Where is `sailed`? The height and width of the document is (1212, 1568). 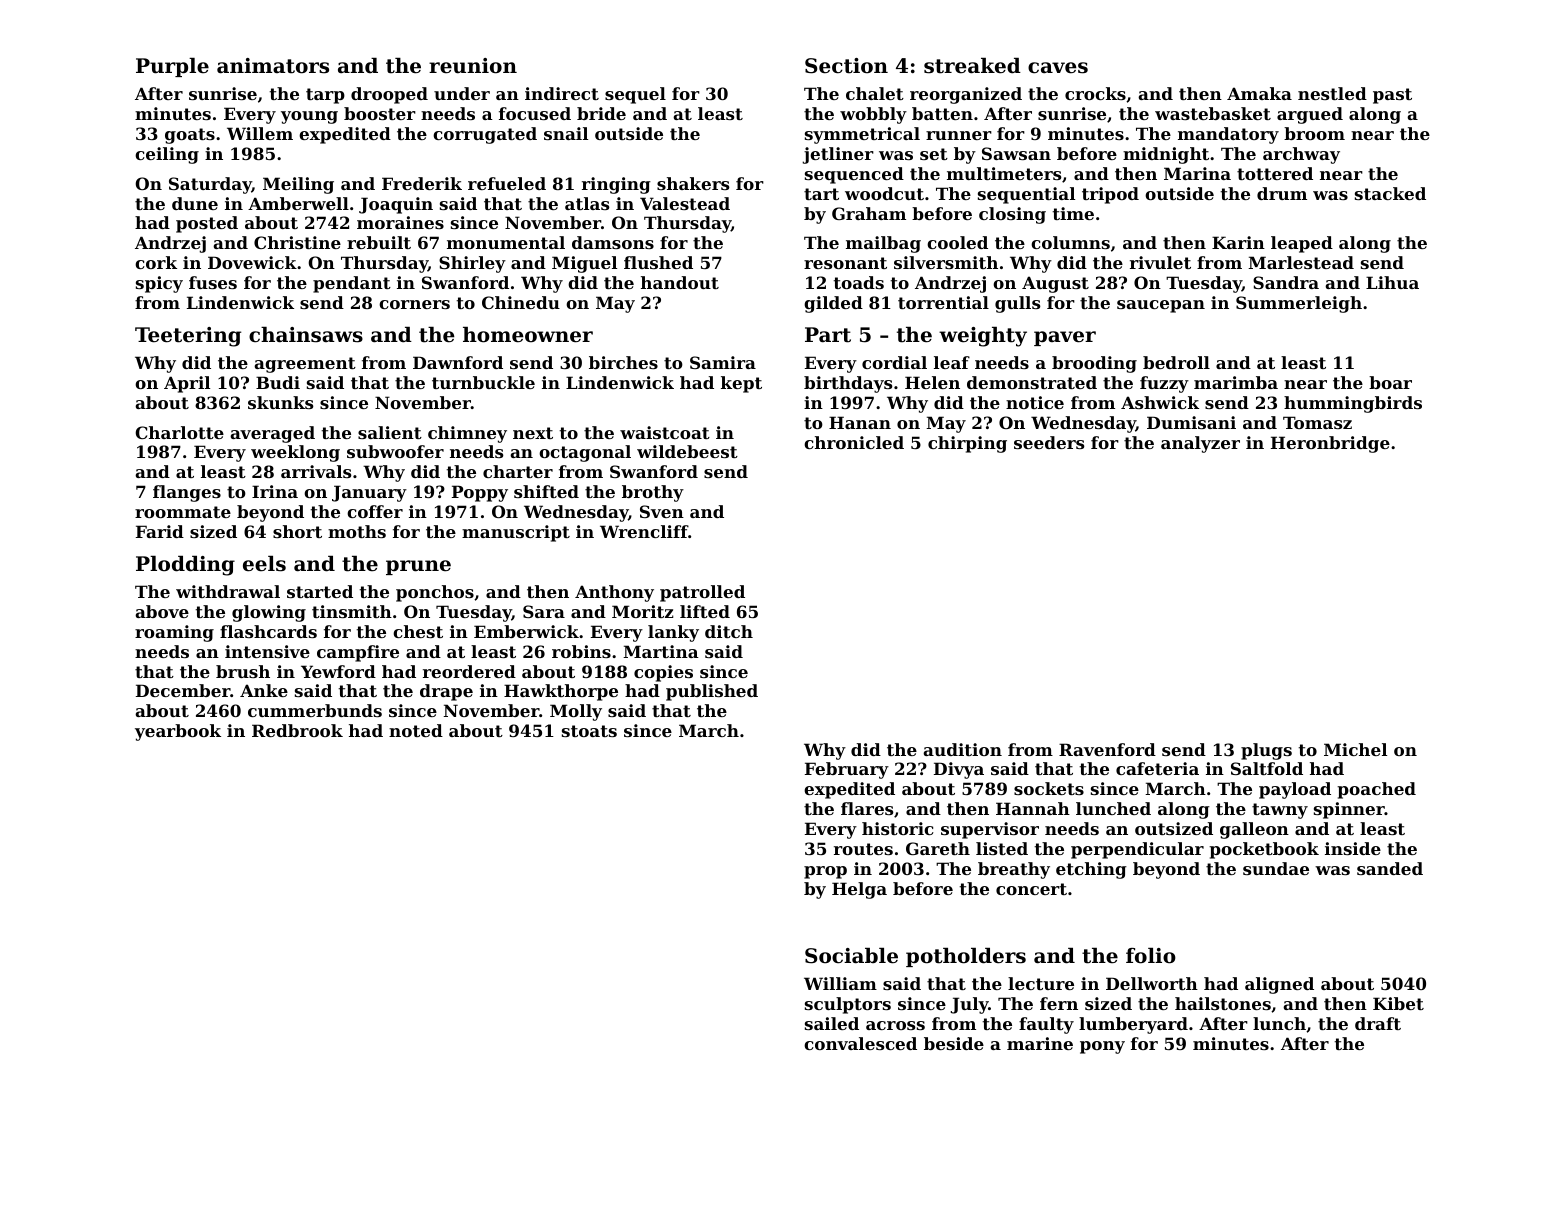 sailed is located at coordinates (832, 1023).
